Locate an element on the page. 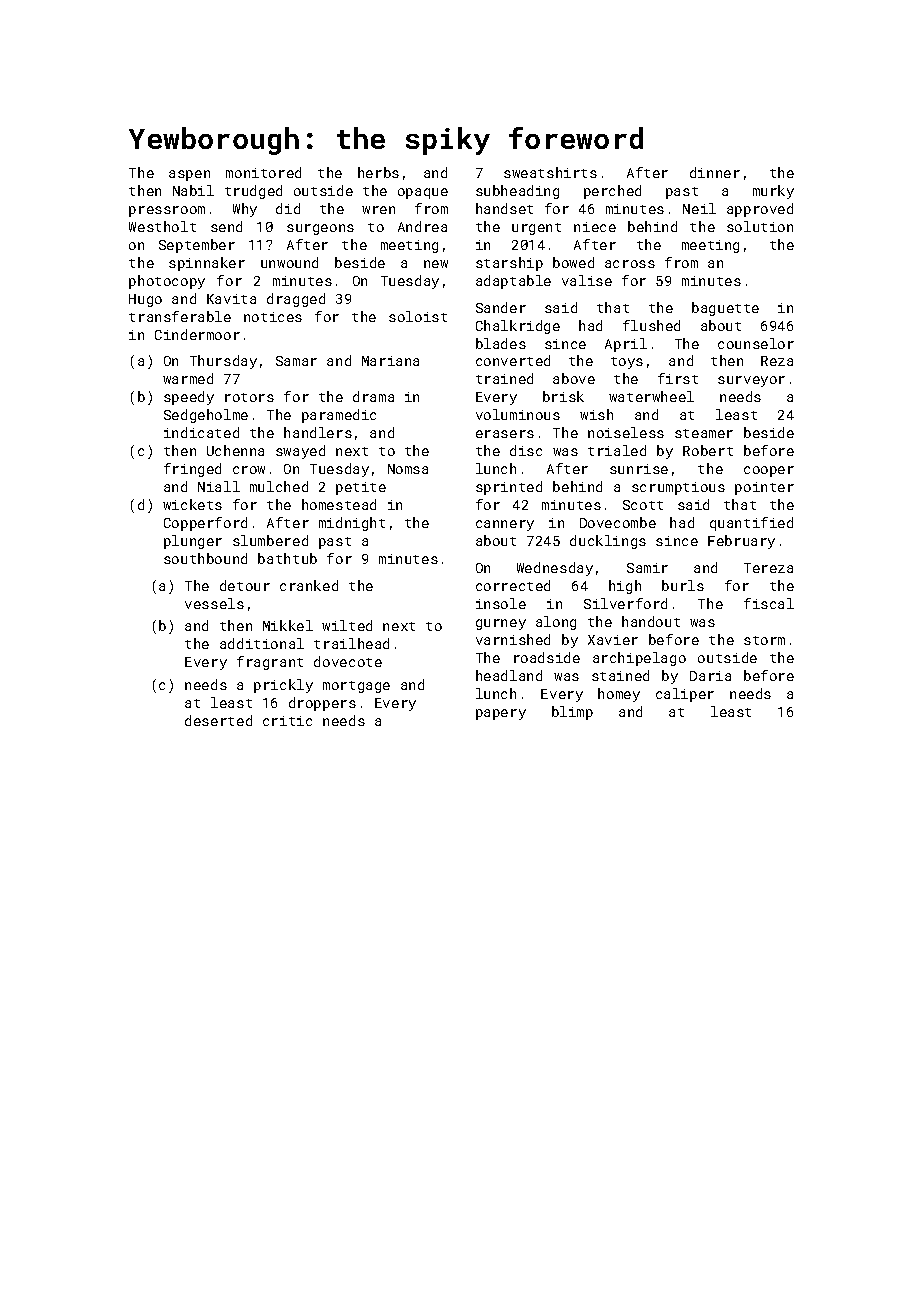 The height and width of the page is (1314, 924). critic is located at coordinates (287, 721).
